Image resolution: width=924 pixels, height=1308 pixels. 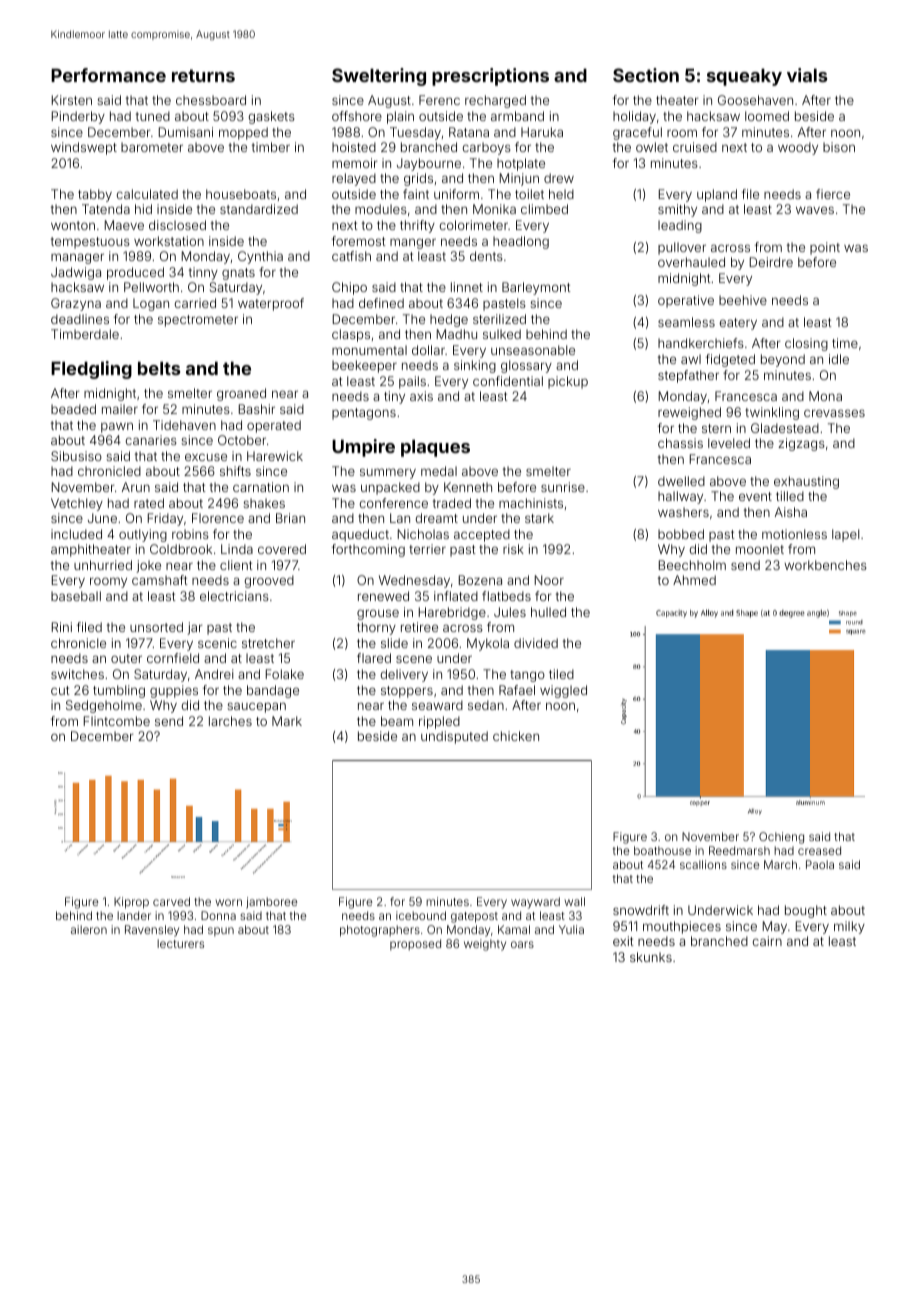 I want to click on Sweltering, so click(x=379, y=77).
